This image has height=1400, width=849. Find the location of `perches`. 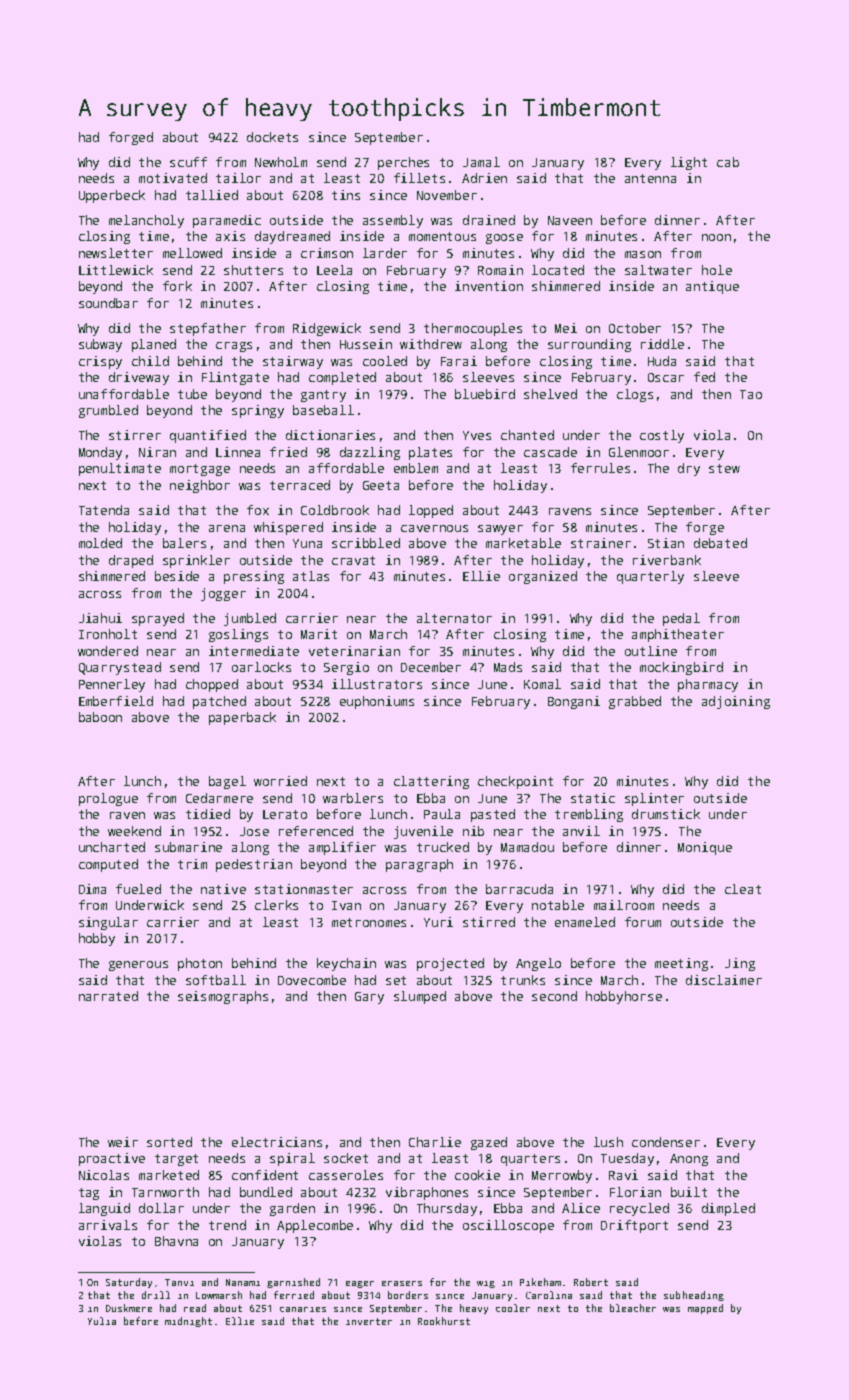

perches is located at coordinates (403, 163).
